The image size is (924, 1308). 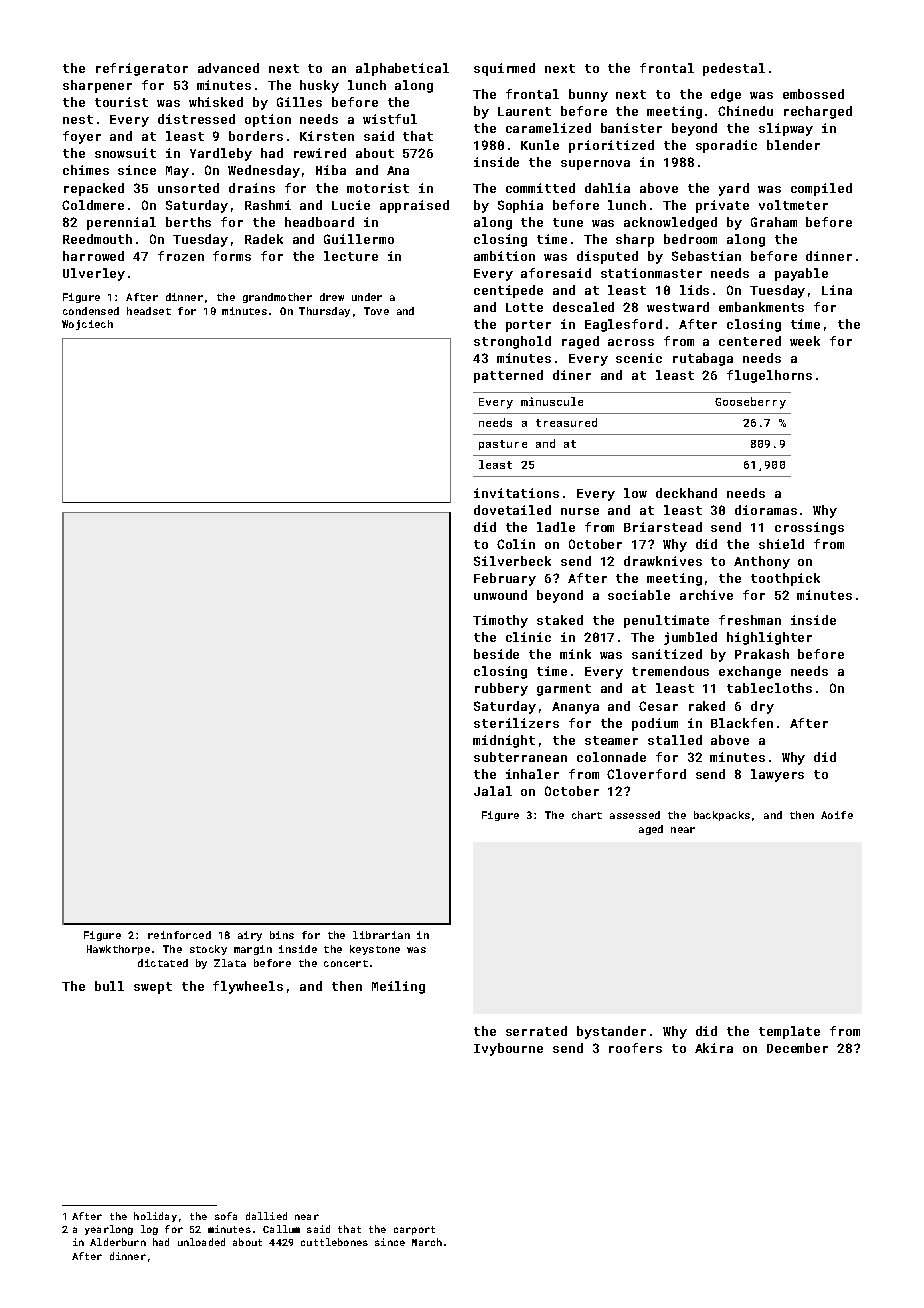 I want to click on Gooseberry, so click(x=750, y=403).
